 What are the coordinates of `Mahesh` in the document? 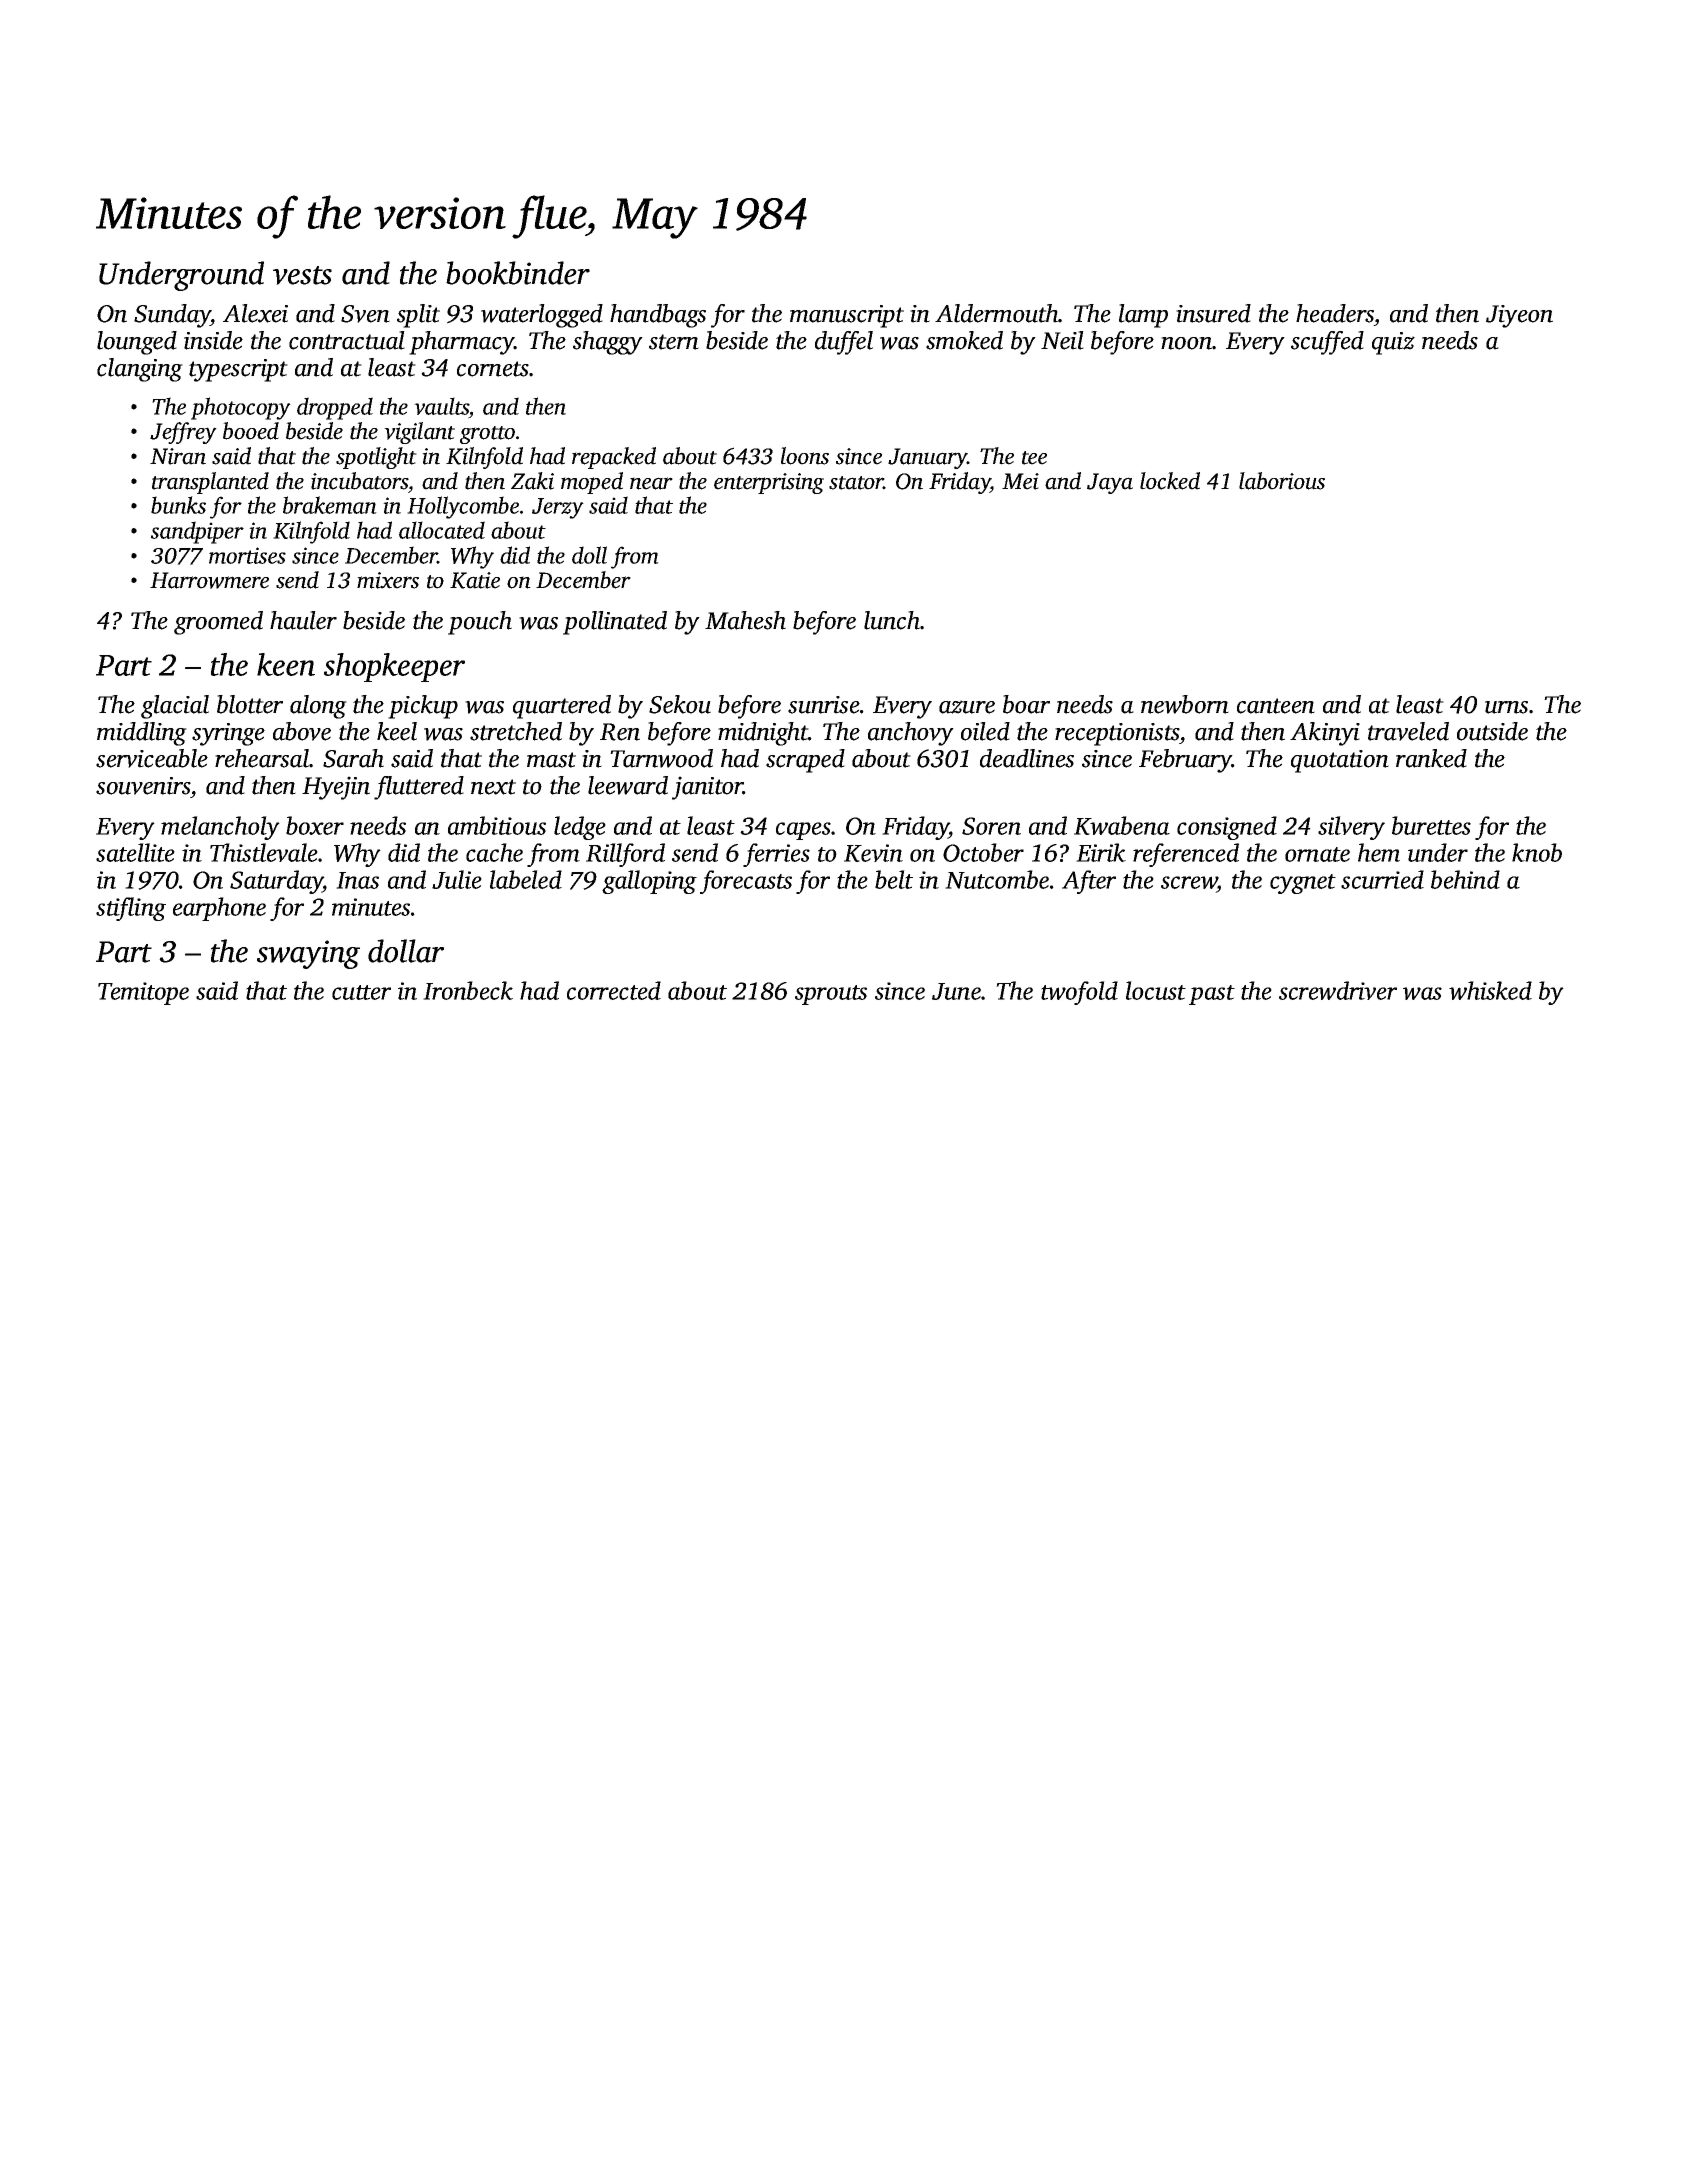 It's located at (745, 620).
